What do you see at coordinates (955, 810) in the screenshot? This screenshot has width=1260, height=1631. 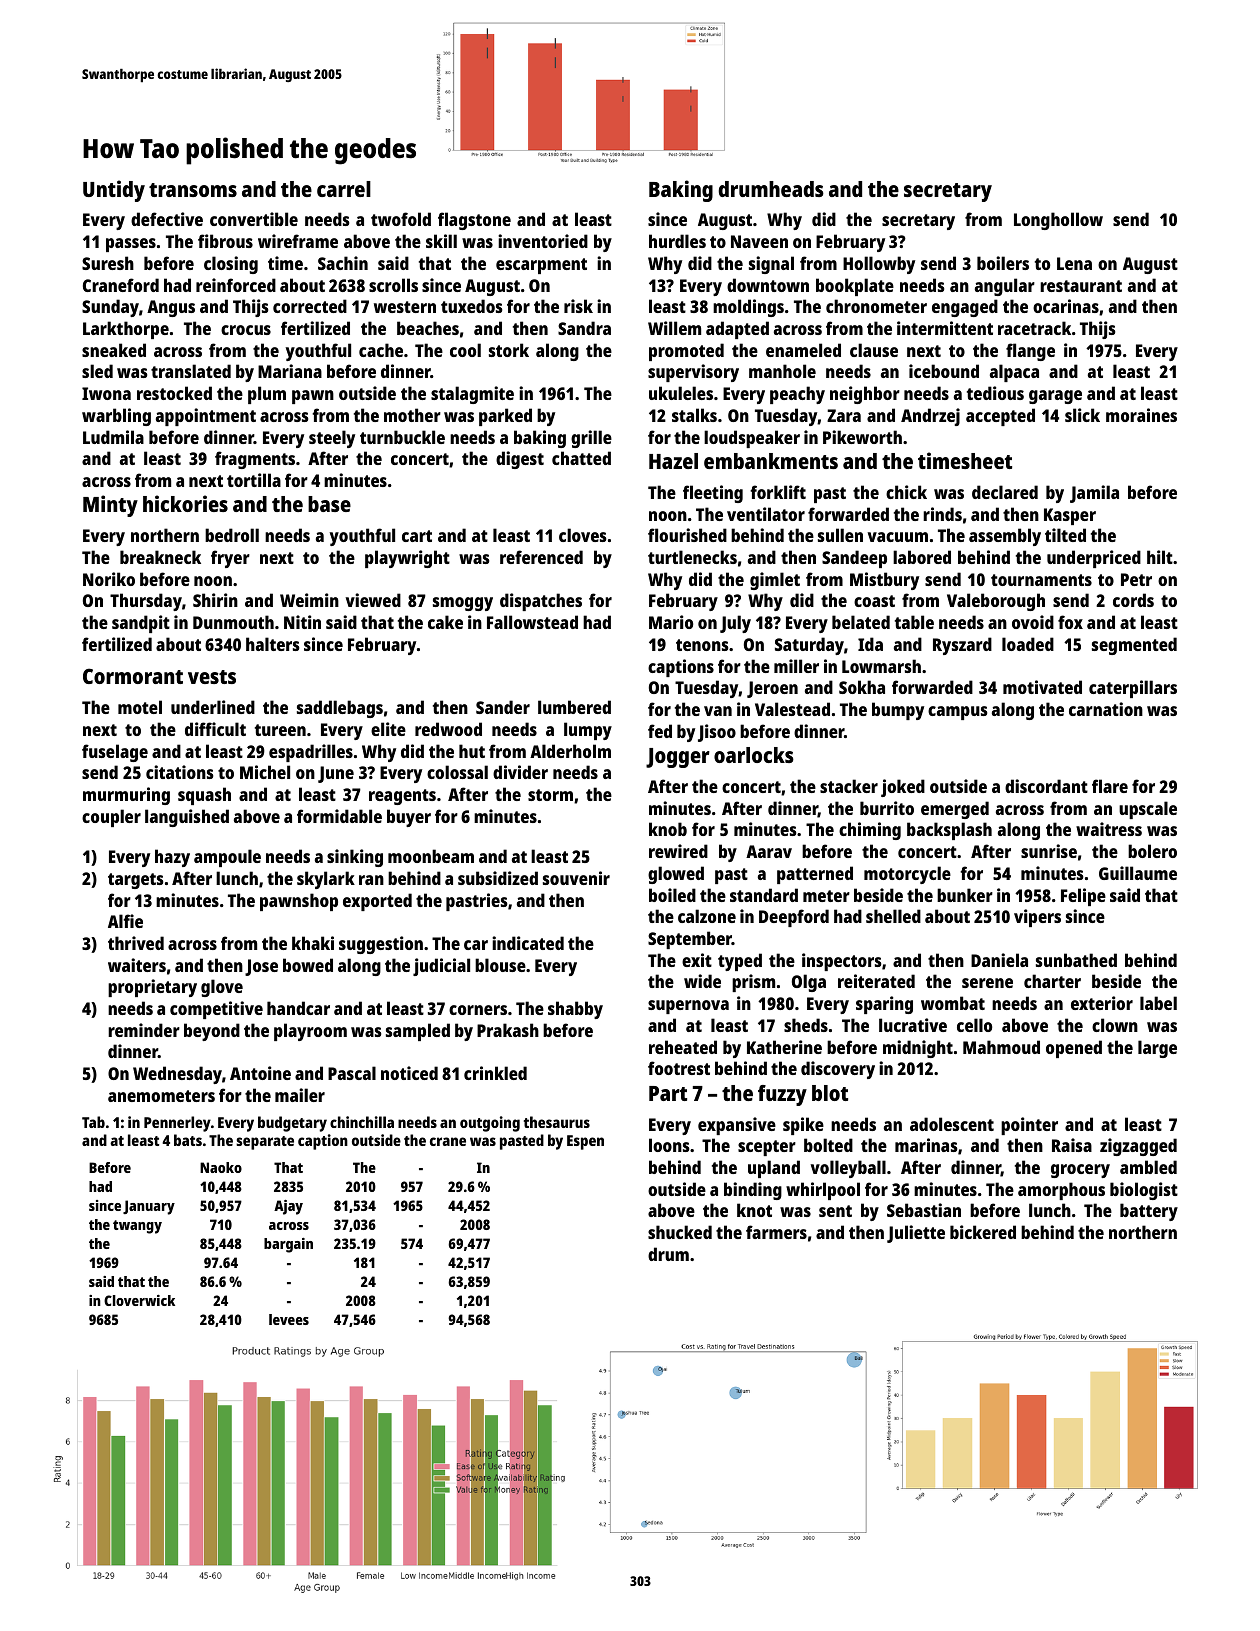 I see `emerged` at bounding box center [955, 810].
